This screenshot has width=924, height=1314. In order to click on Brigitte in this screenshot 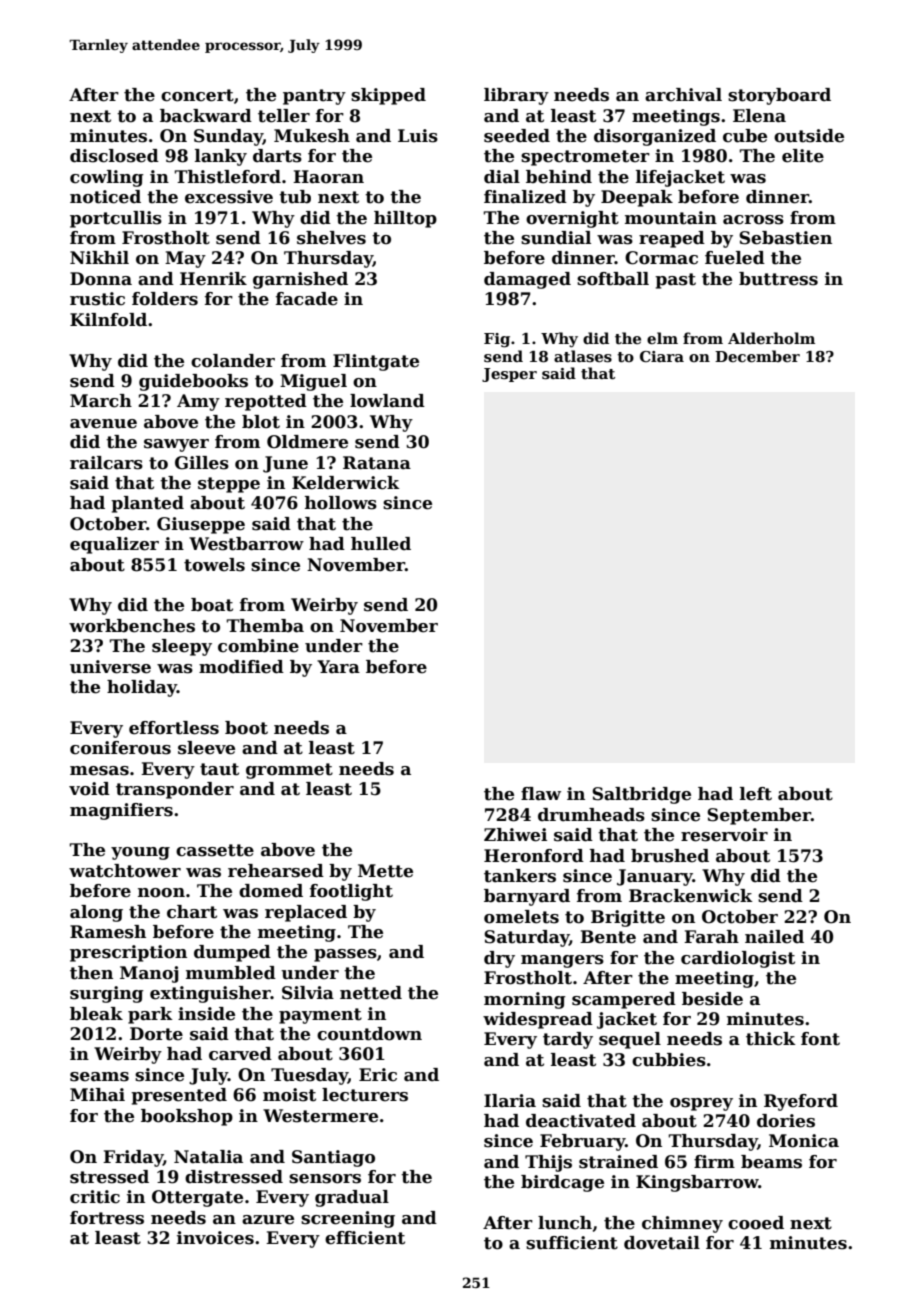, I will do `click(628, 918)`.
